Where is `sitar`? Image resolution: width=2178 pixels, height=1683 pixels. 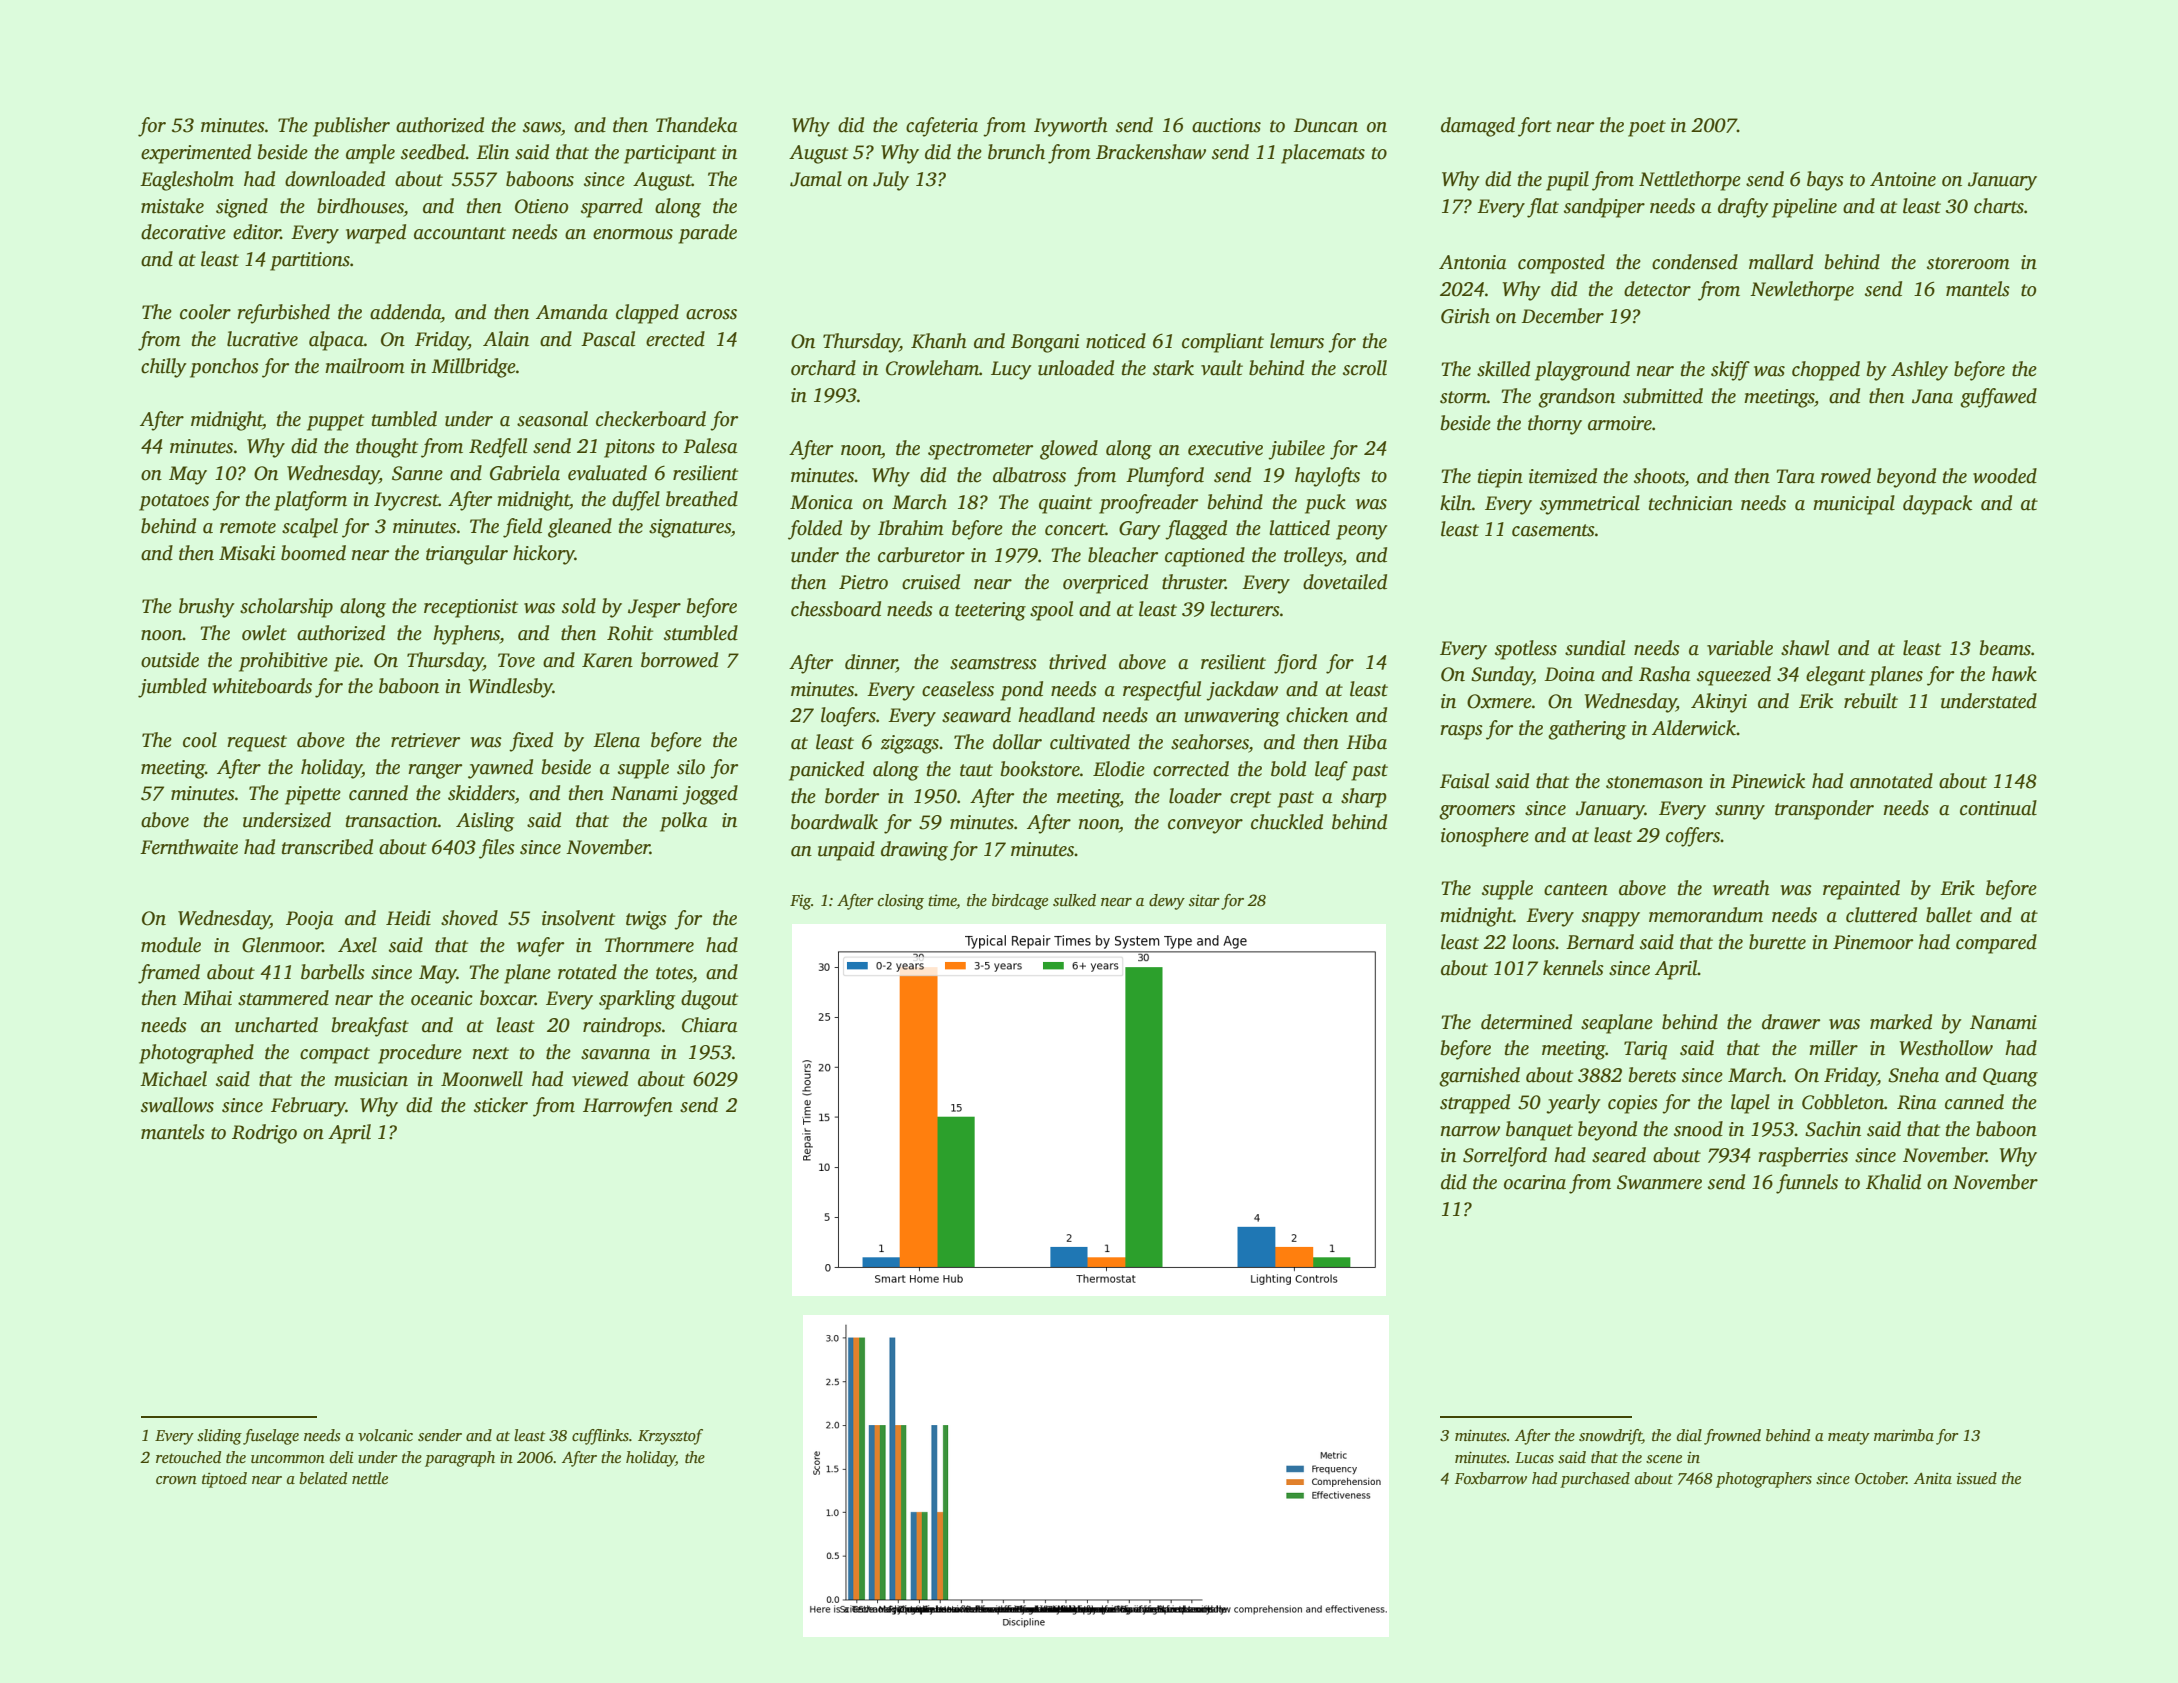
sitar is located at coordinates (1204, 900).
